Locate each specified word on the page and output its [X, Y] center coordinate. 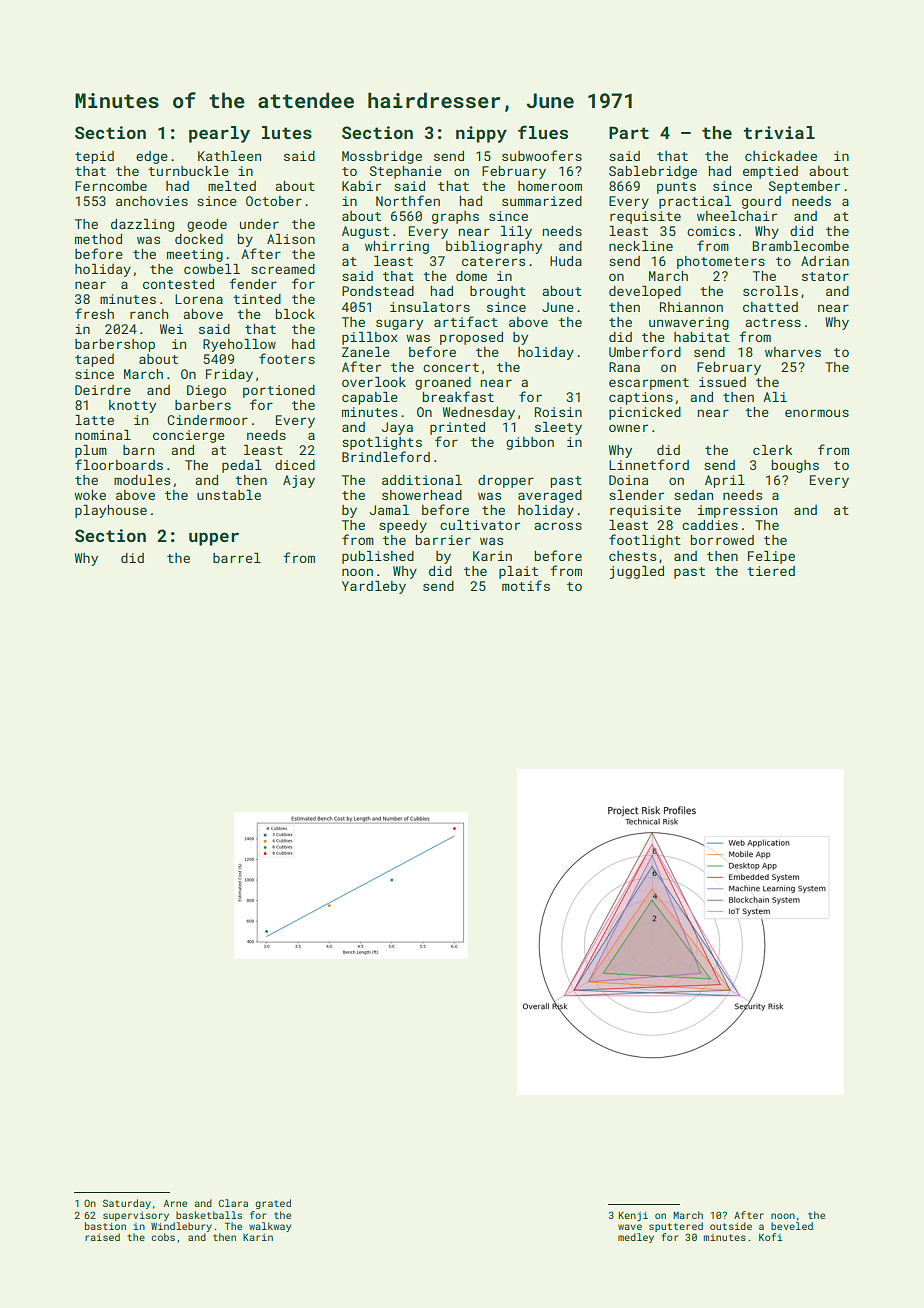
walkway [270, 1227]
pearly [219, 134]
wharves [793, 352]
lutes [287, 132]
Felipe [771, 557]
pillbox [370, 338]
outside [731, 1226]
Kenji [633, 1216]
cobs [163, 1237]
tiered [771, 571]
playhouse [111, 511]
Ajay [299, 481]
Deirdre [103, 390]
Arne [175, 1203]
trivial [779, 132]
